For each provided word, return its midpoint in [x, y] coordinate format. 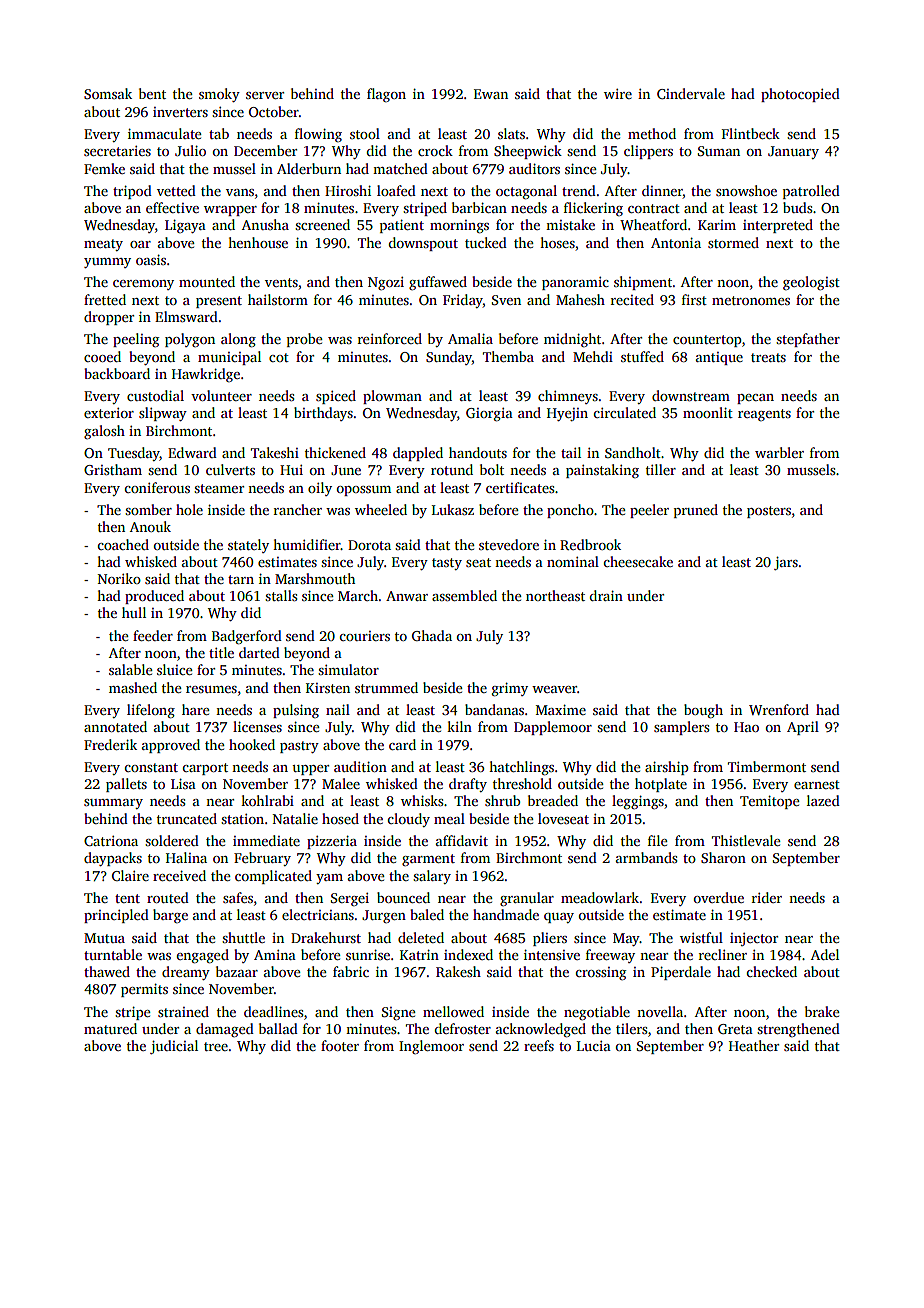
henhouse [258, 242]
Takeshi [275, 452]
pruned [696, 511]
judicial [174, 1047]
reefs [539, 1045]
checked [771, 971]
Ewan [491, 94]
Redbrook [590, 544]
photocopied [800, 95]
